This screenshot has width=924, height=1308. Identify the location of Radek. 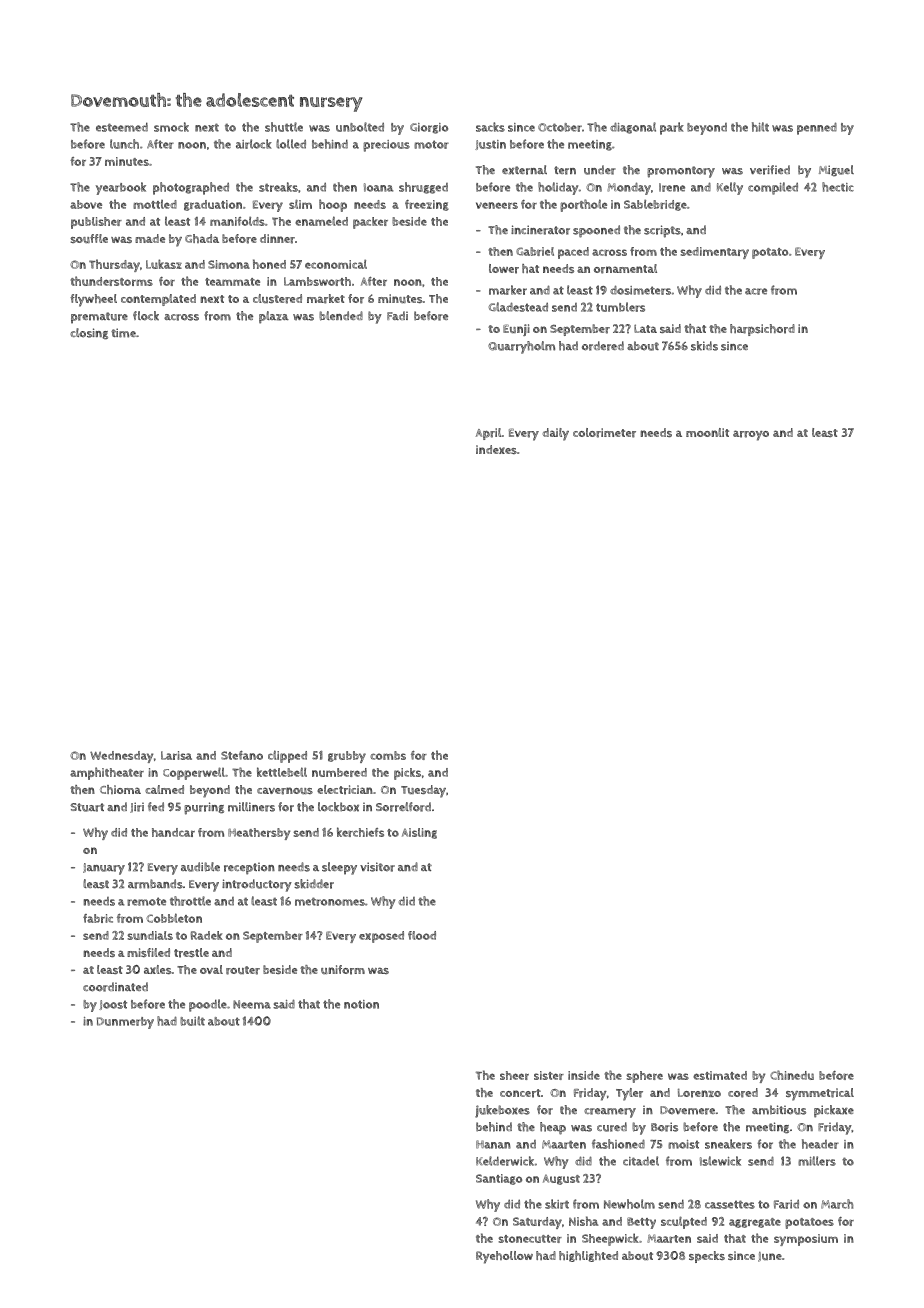
(207, 935).
